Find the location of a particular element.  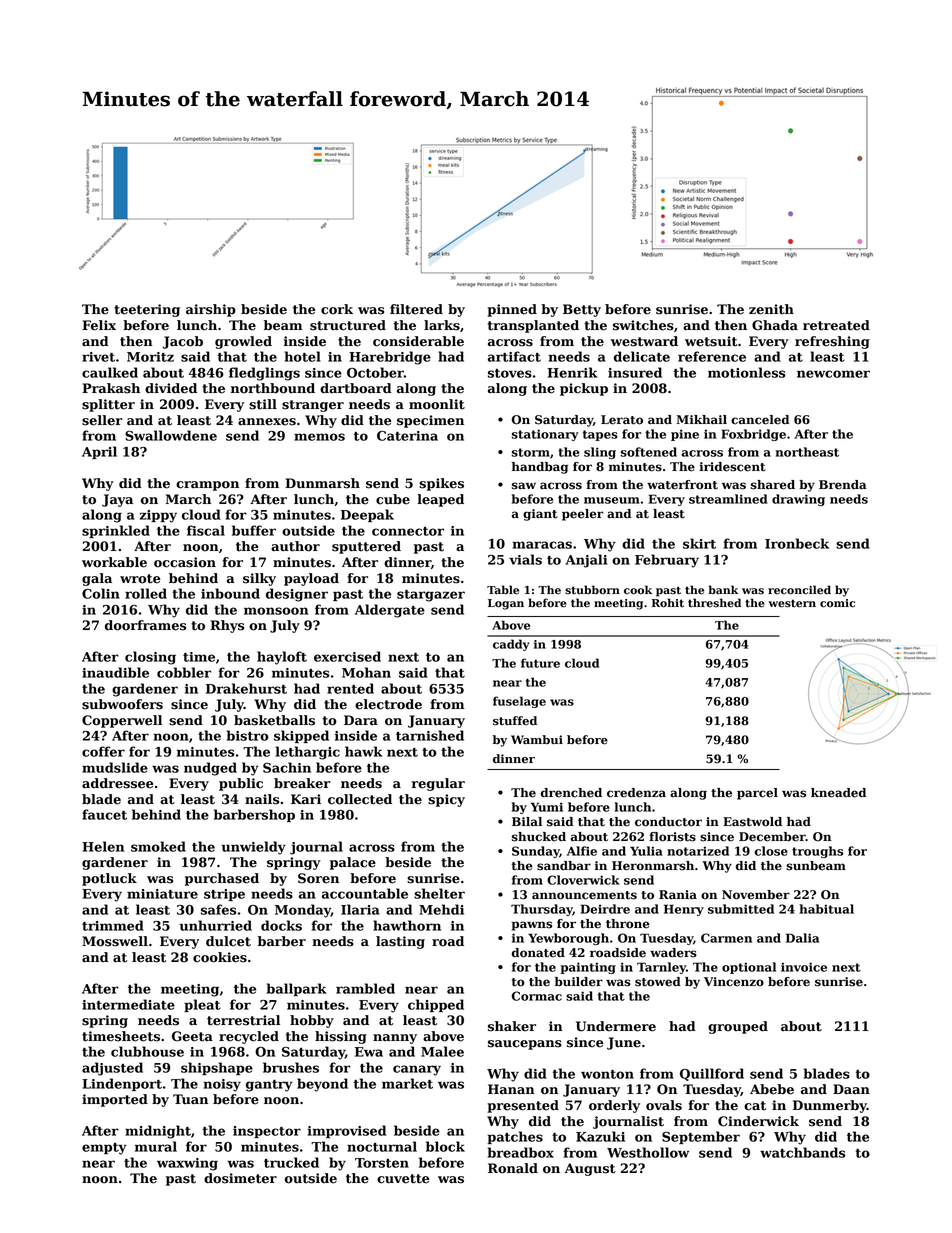

empty is located at coordinates (104, 1149).
